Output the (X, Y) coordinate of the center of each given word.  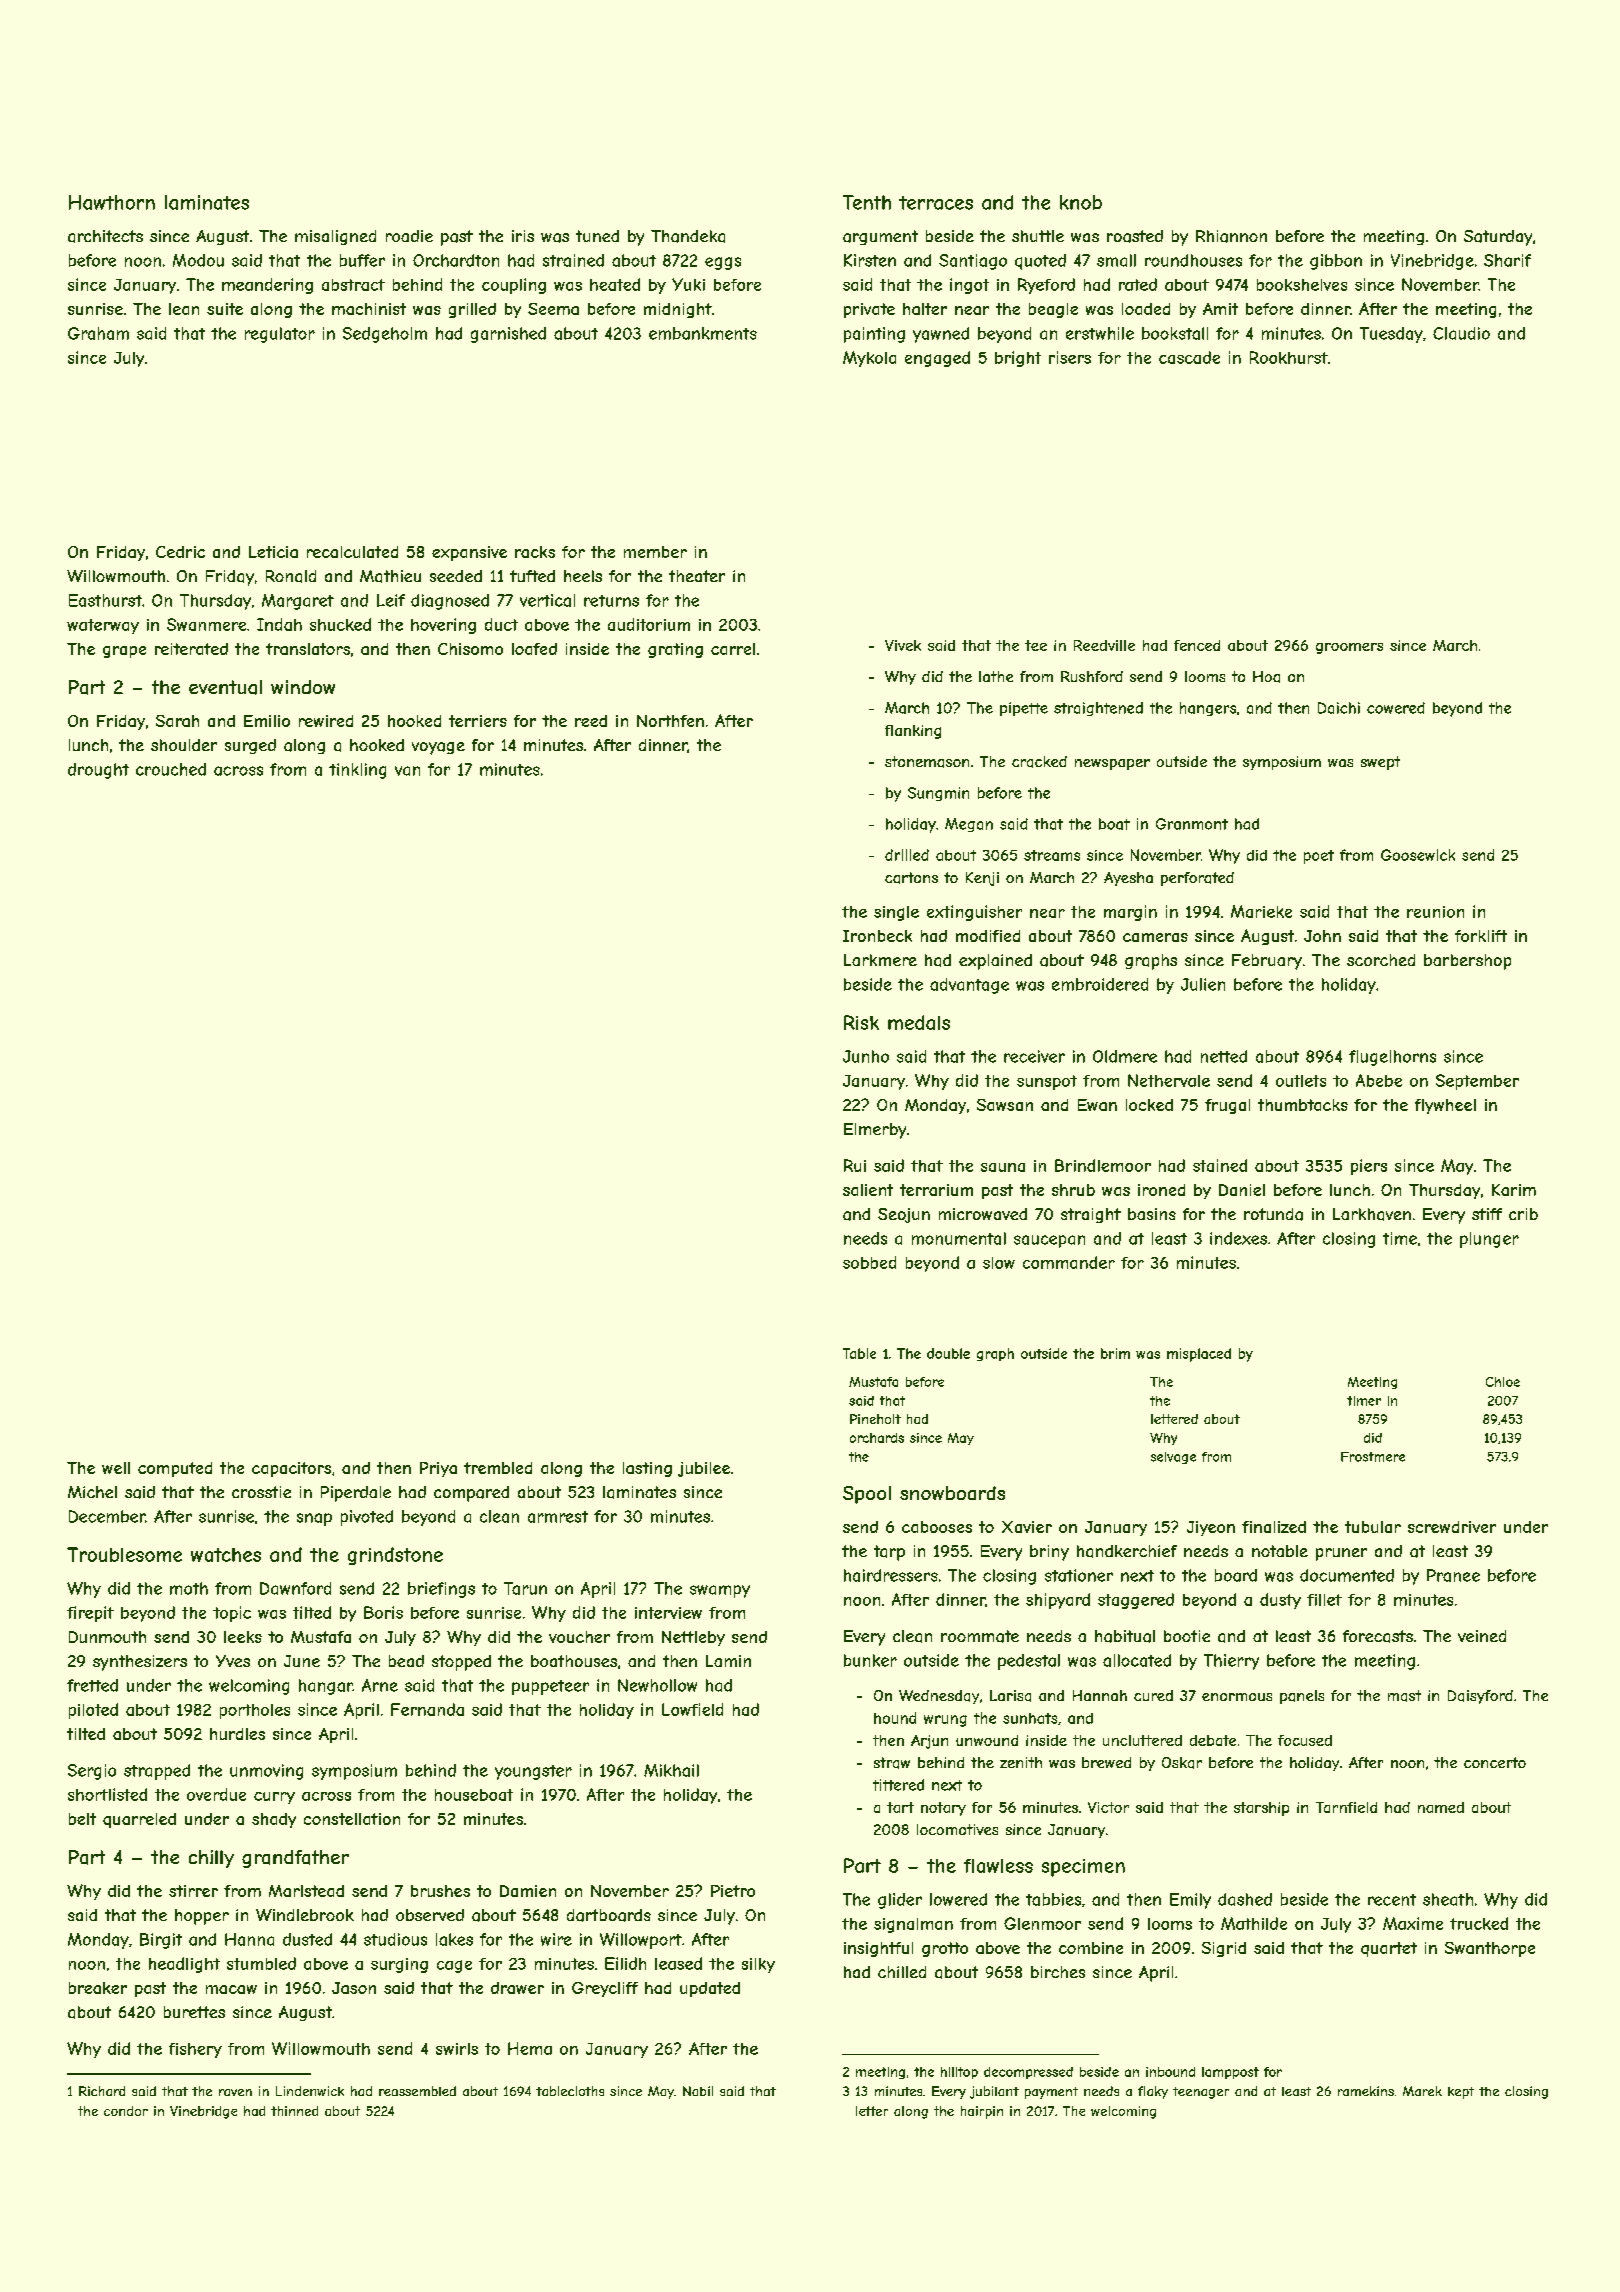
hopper (202, 1917)
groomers (1349, 648)
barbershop (1467, 962)
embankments (703, 333)
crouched (171, 769)
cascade (1189, 357)
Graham (98, 333)
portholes (255, 1711)
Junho (866, 1056)
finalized (1274, 1527)
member (655, 552)
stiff (1487, 1214)
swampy (720, 1591)
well (116, 1468)
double (948, 1353)
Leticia (273, 552)
